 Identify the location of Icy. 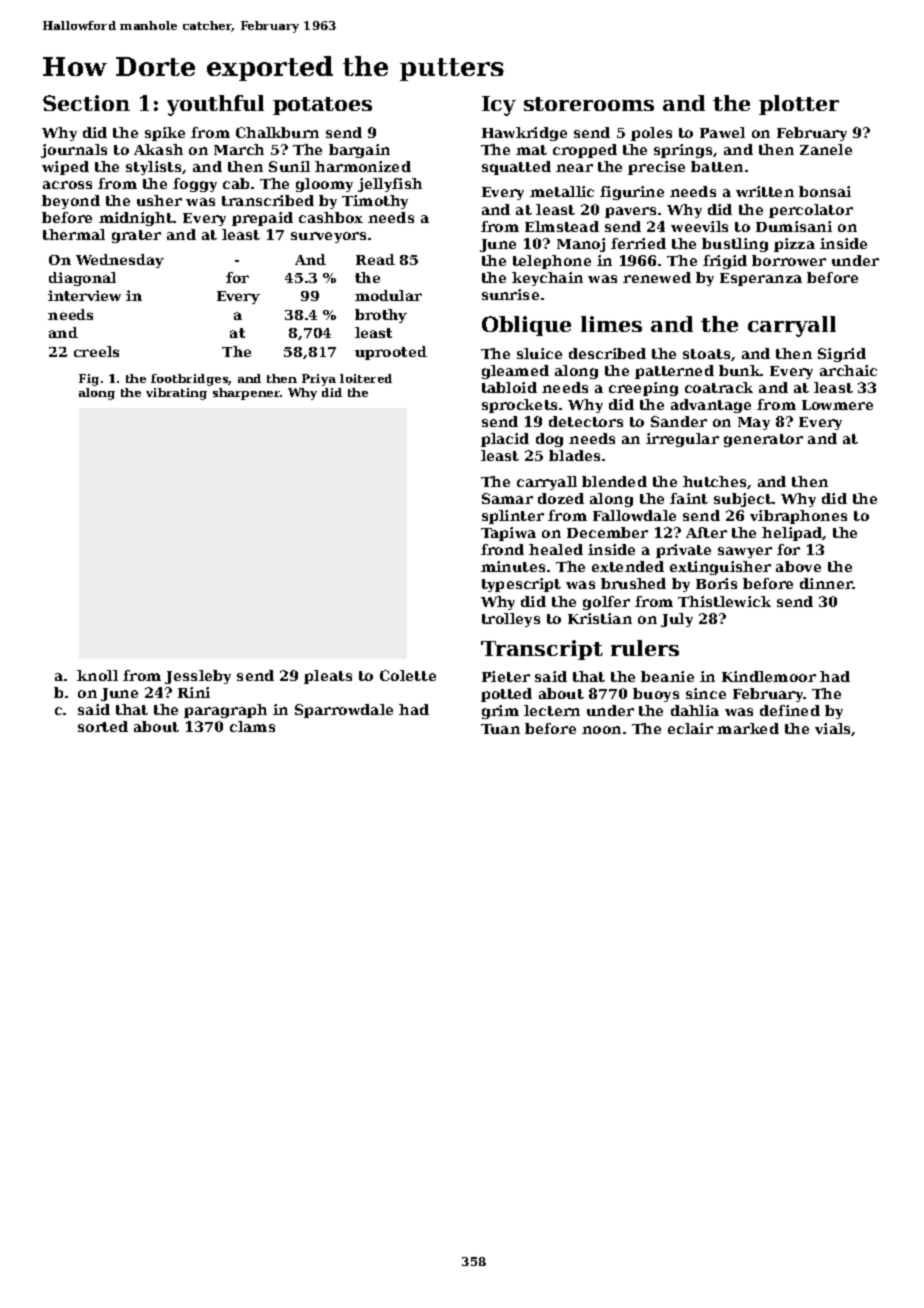
(499, 106).
